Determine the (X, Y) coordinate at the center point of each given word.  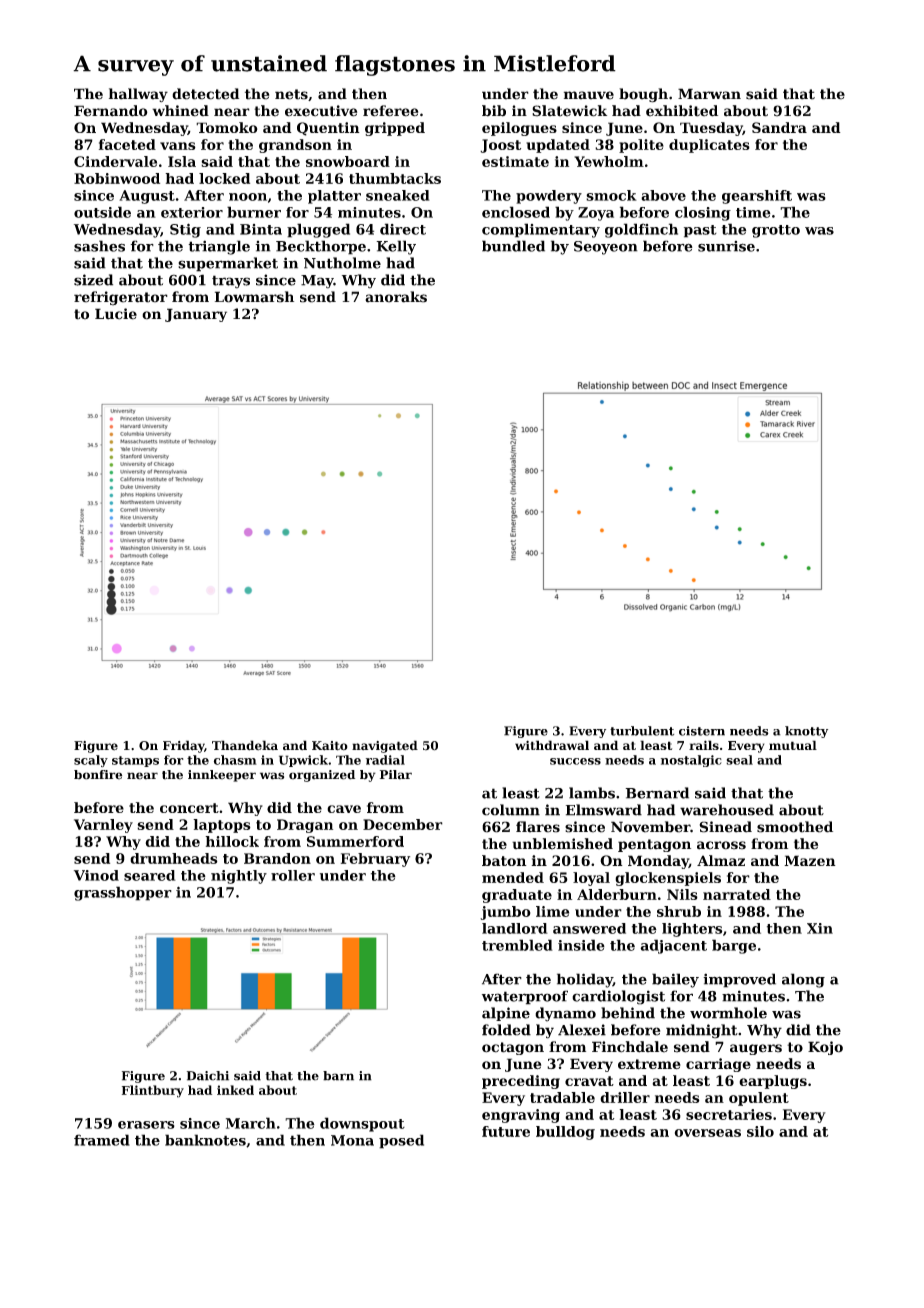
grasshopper (123, 893)
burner (254, 212)
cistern (702, 731)
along (803, 980)
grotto (776, 231)
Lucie (116, 314)
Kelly (396, 247)
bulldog (565, 1133)
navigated (385, 746)
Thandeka (245, 745)
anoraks (396, 297)
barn (338, 1076)
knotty (806, 732)
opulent (759, 1099)
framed (102, 1140)
